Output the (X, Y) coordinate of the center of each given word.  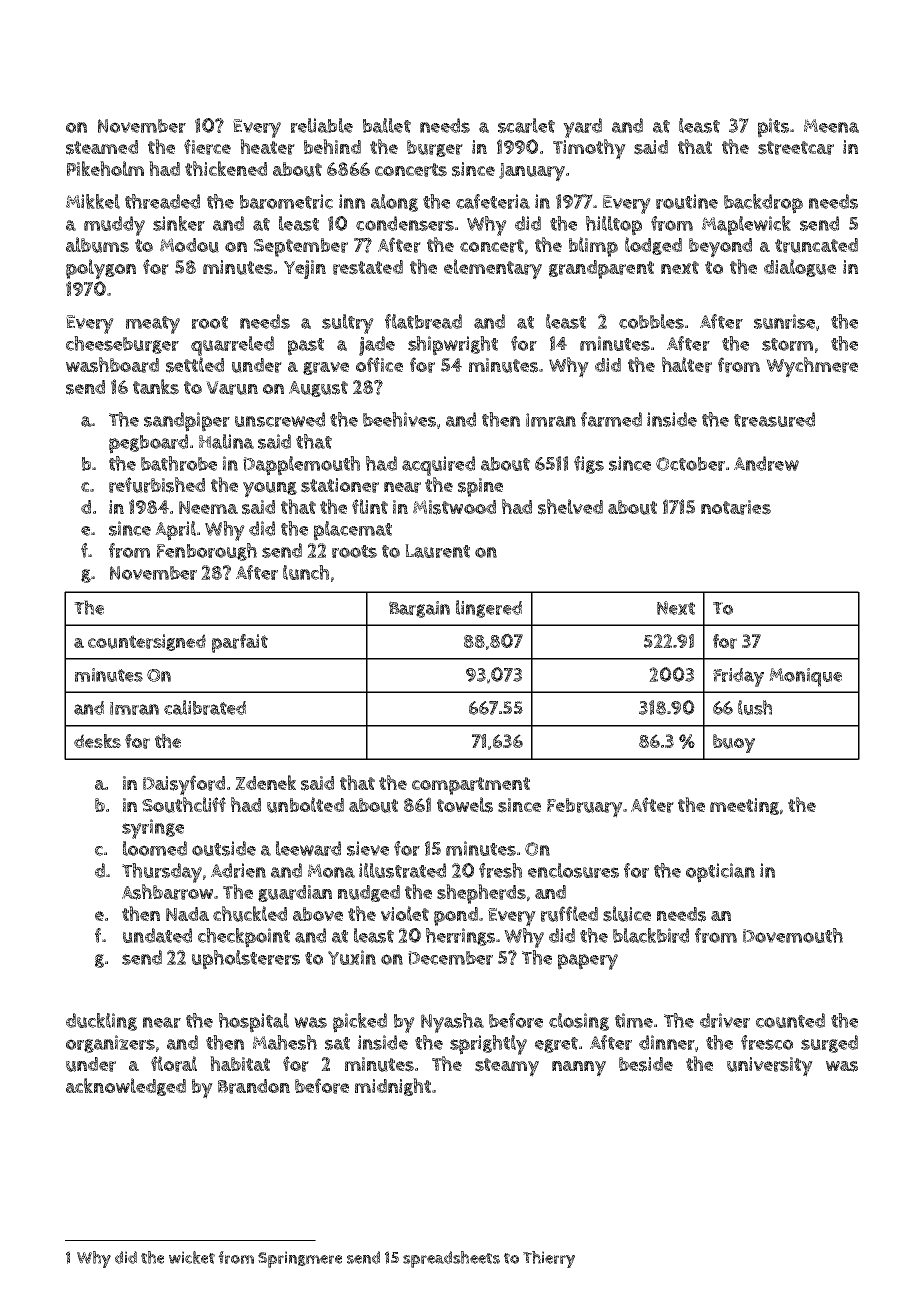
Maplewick (746, 226)
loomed (155, 848)
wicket (192, 1257)
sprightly (488, 1045)
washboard (112, 365)
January (532, 172)
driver (725, 1020)
